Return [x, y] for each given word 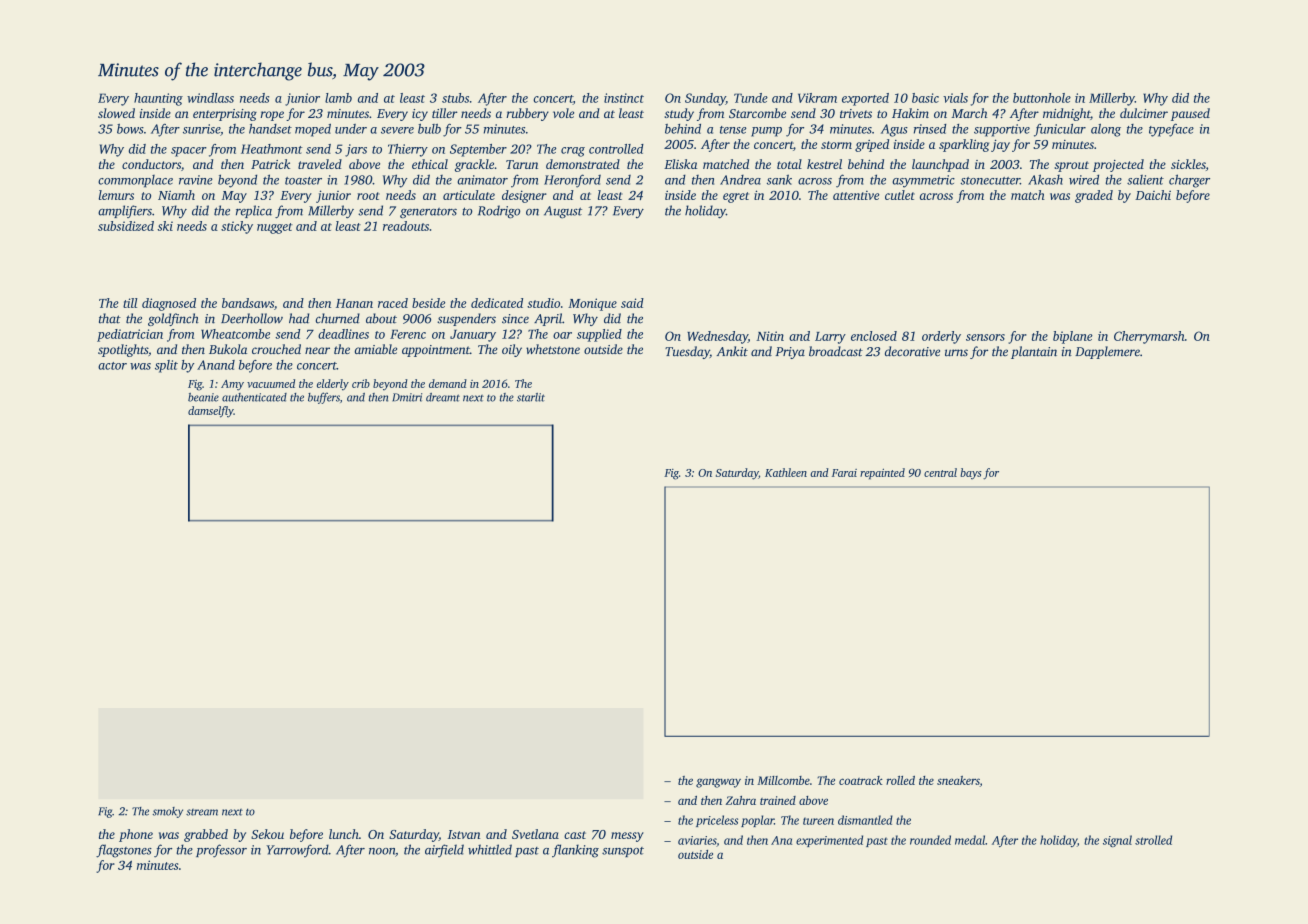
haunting [158, 99]
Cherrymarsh [1149, 337]
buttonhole [1042, 98]
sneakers [958, 781]
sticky [237, 227]
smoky [167, 812]
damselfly [211, 412]
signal [1117, 841]
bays [971, 474]
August [563, 212]
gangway [718, 783]
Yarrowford [297, 850]
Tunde [751, 98]
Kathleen [786, 472]
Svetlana [535, 834]
